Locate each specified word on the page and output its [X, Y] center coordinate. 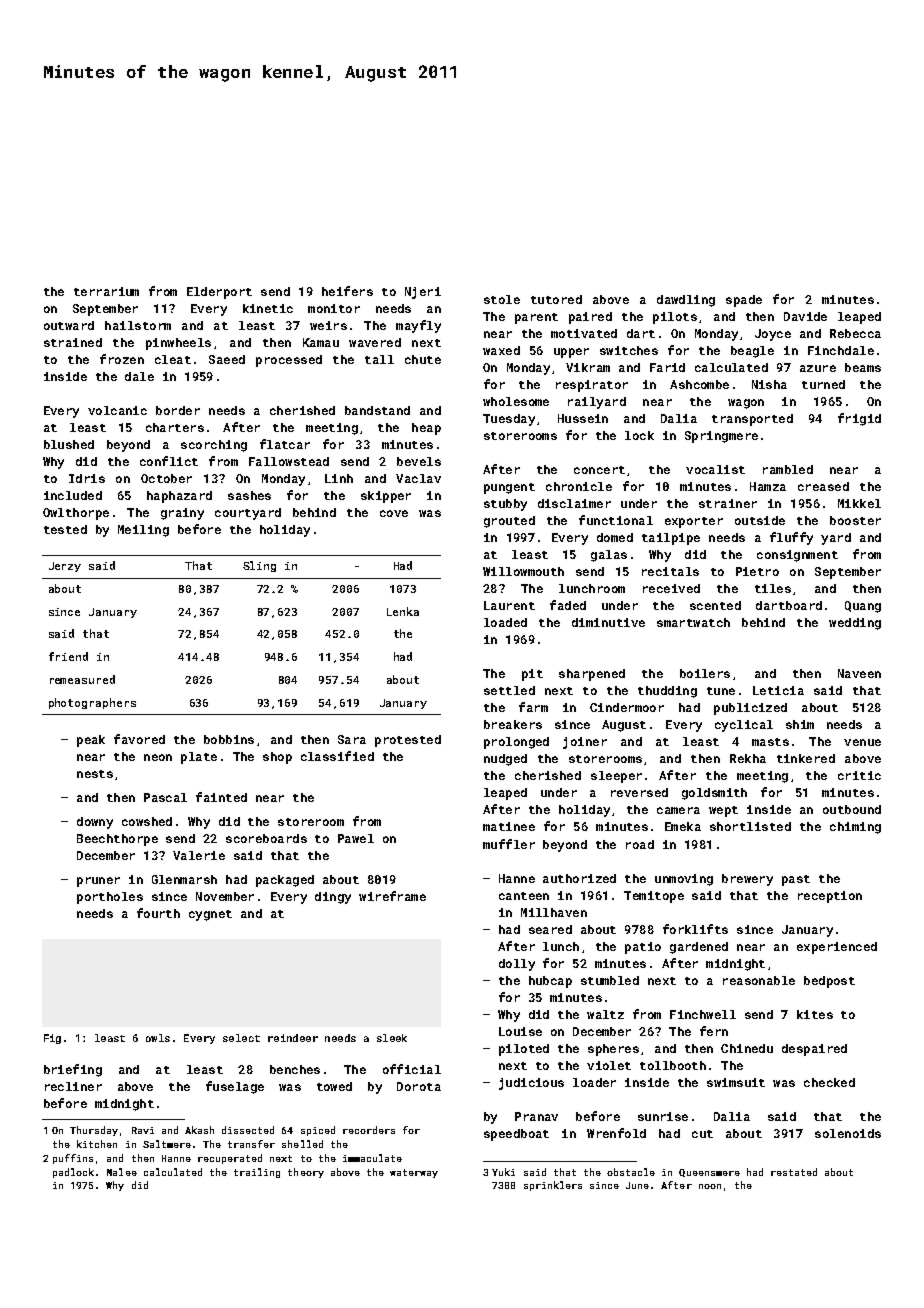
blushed [69, 444]
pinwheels [178, 344]
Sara [352, 739]
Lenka [403, 611]
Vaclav [418, 478]
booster [855, 520]
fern [714, 1031]
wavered [375, 342]
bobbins [229, 739]
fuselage [235, 1087]
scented [715, 605]
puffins [73, 1159]
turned [823, 384]
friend [68, 656]
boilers [705, 673]
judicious [531, 1084]
